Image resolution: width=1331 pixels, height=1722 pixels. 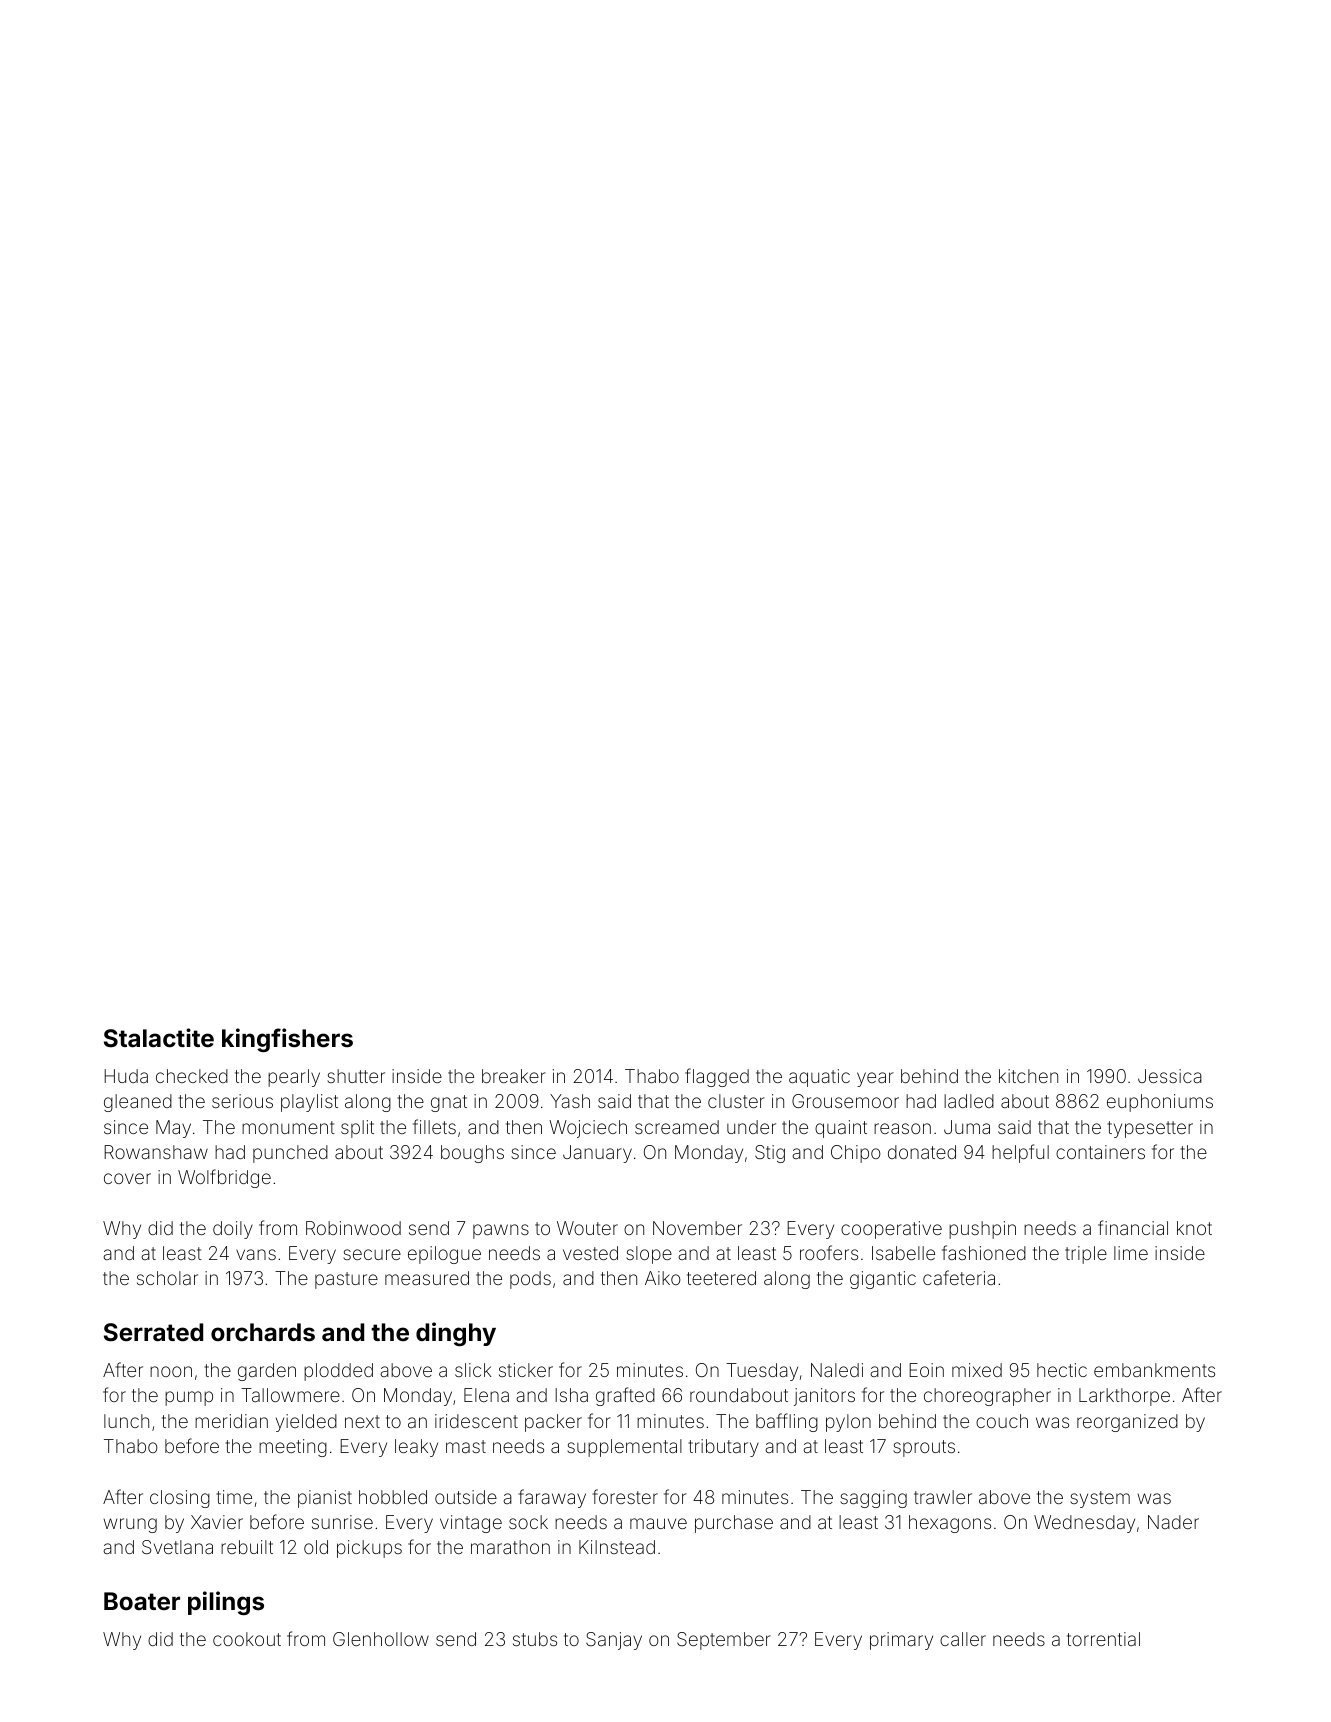 What do you see at coordinates (587, 1228) in the document?
I see `Wouter` at bounding box center [587, 1228].
